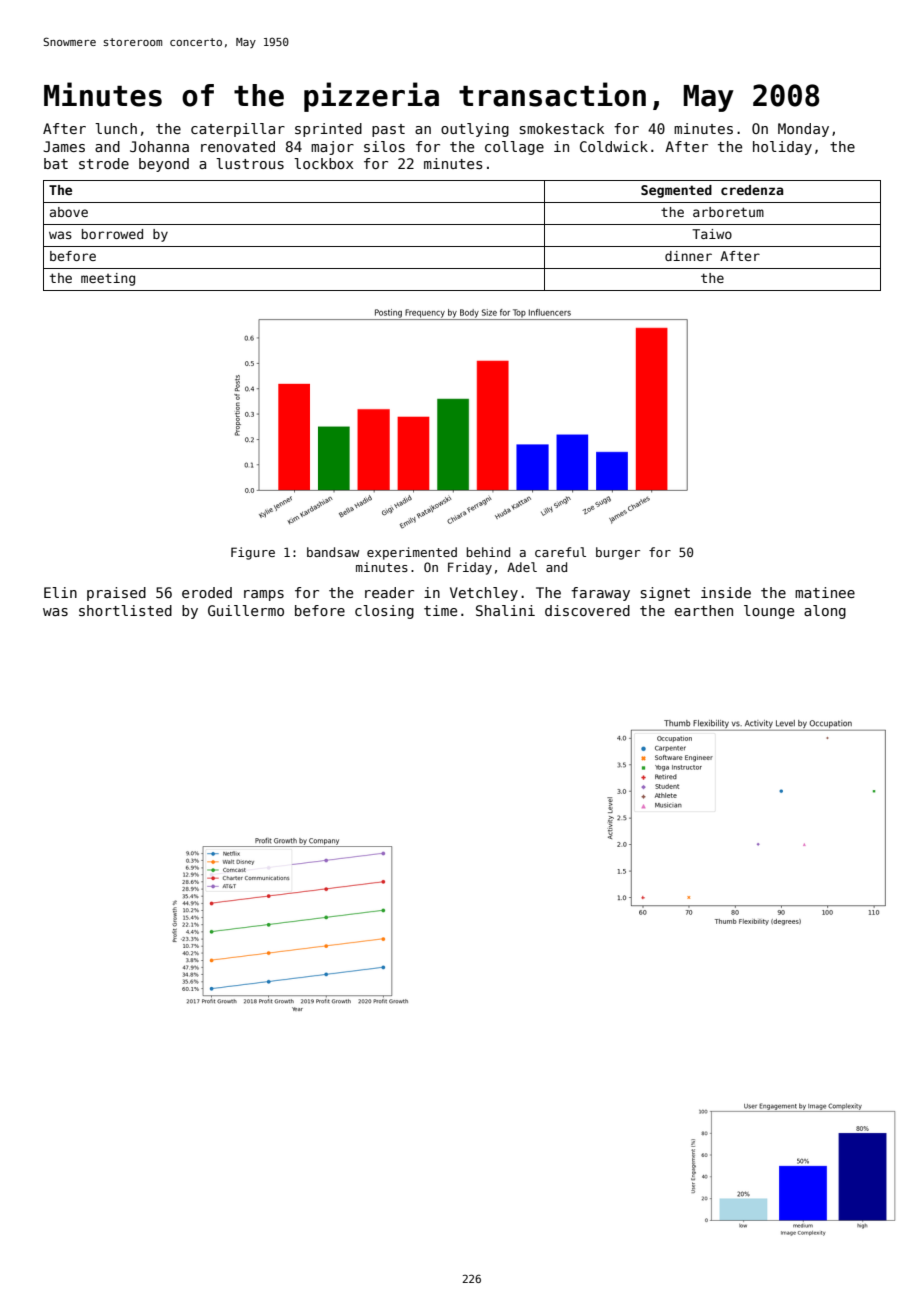 The image size is (924, 1308). I want to click on shortlisted, so click(125, 610).
